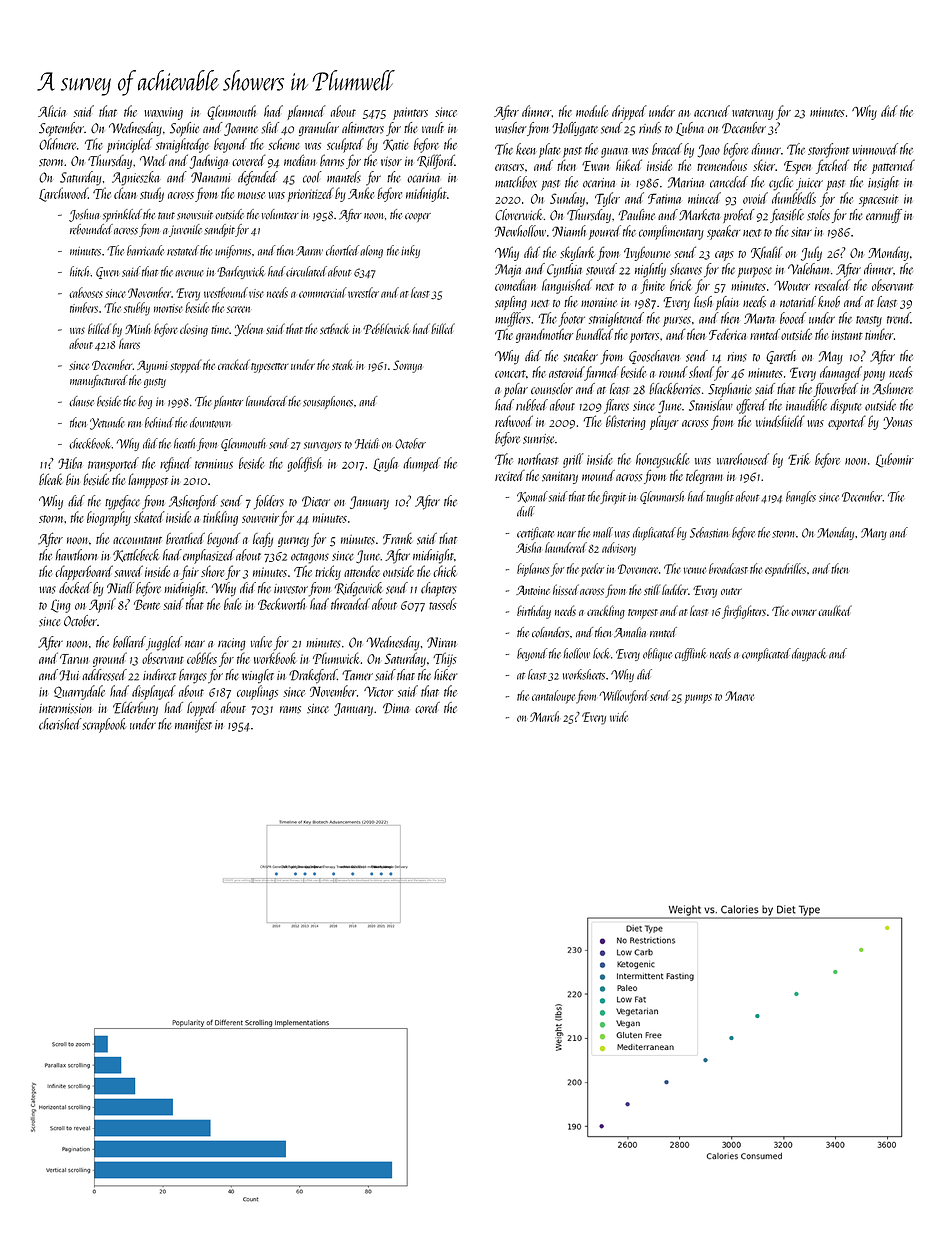  Describe the element at coordinates (214, 464) in the page. I see `terminus` at that location.
